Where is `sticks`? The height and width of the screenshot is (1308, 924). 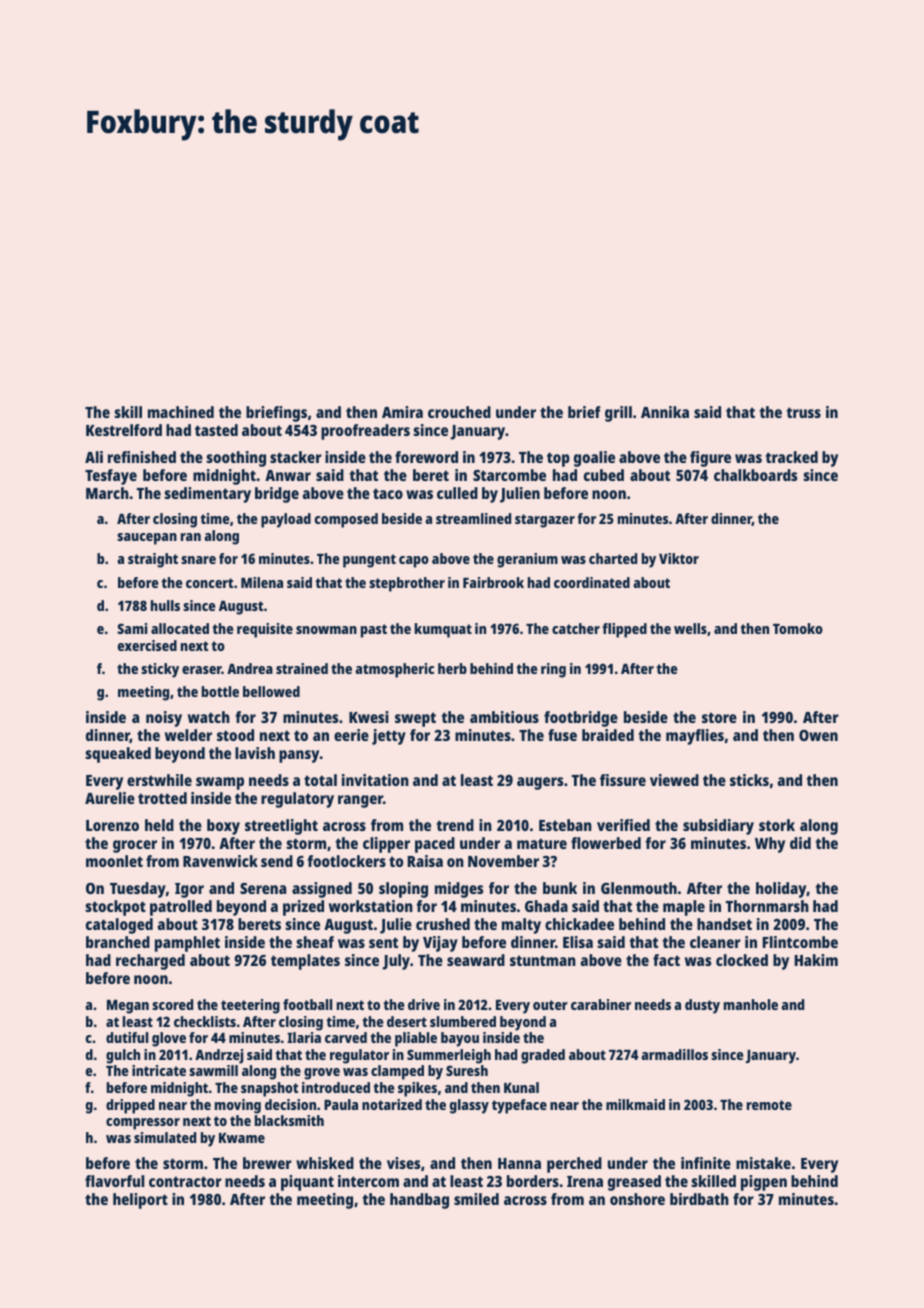
sticks is located at coordinates (749, 780).
